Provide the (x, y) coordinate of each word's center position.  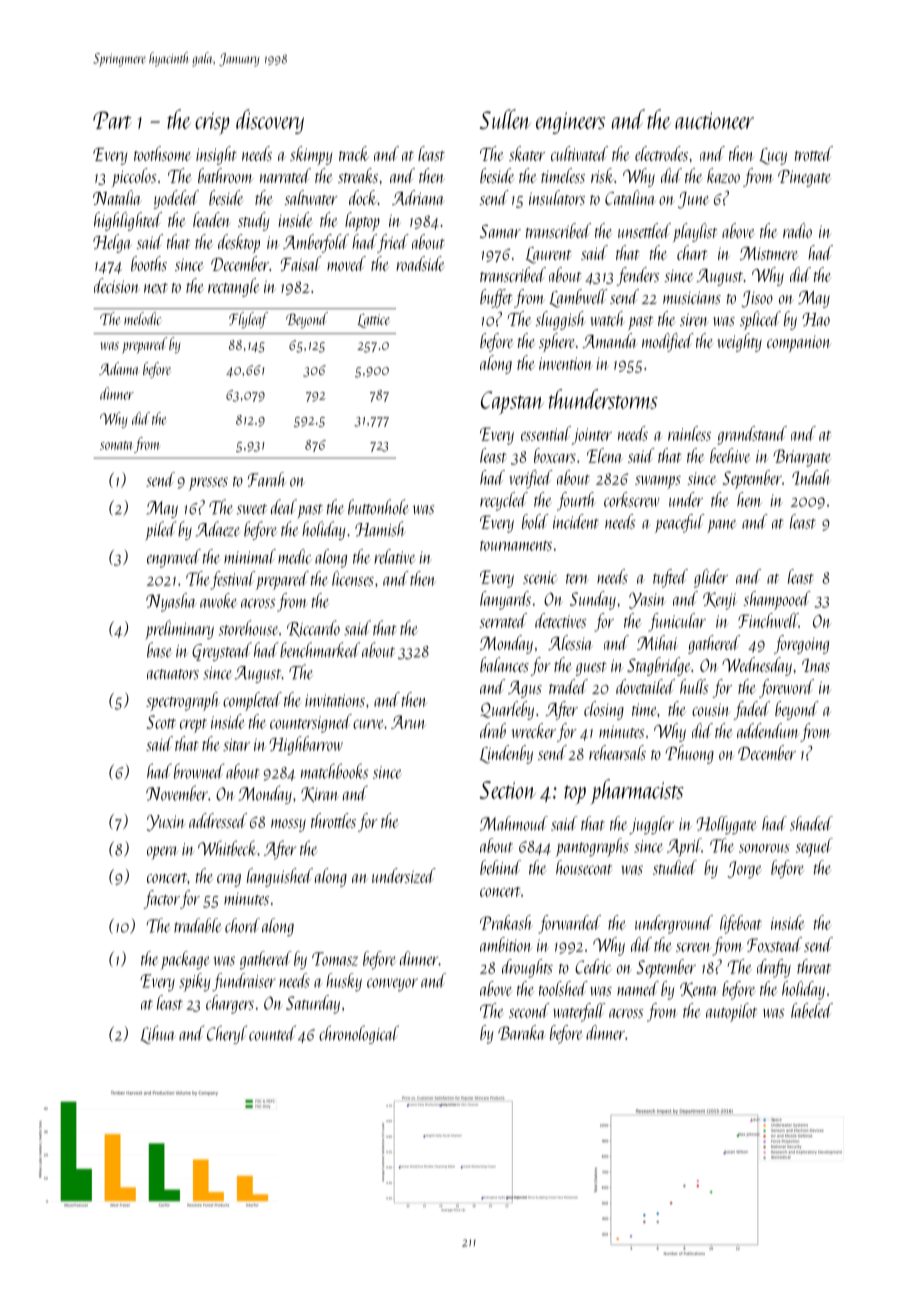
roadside (420, 263)
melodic (142, 318)
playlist (695, 232)
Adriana (418, 197)
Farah (267, 479)
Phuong (689, 754)
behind (500, 867)
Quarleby (507, 710)
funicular (677, 622)
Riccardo (313, 628)
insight (216, 155)
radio (797, 230)
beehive (730, 455)
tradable (198, 925)
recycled (504, 501)
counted (272, 1033)
